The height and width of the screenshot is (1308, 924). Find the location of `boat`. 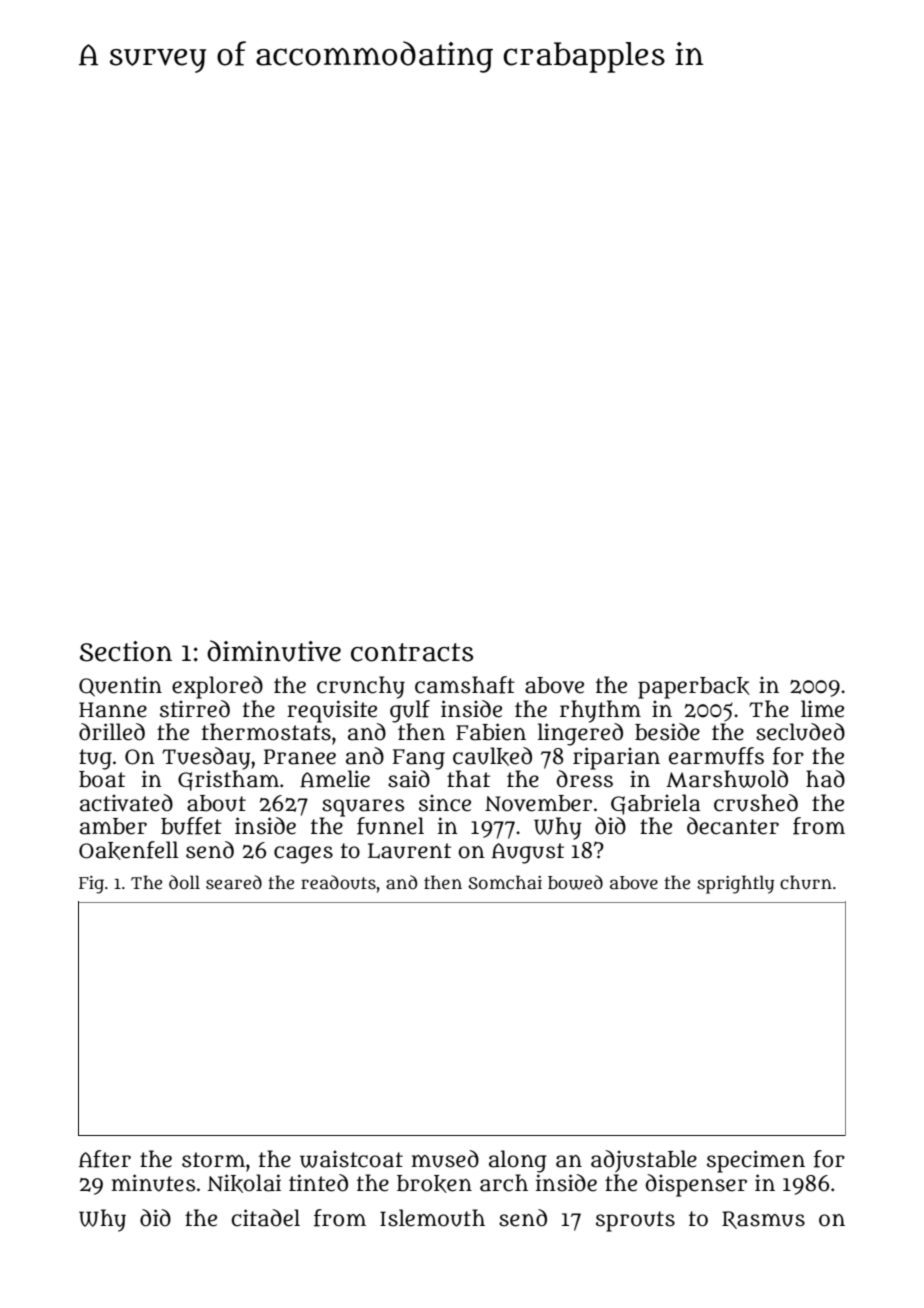

boat is located at coordinates (102, 779).
